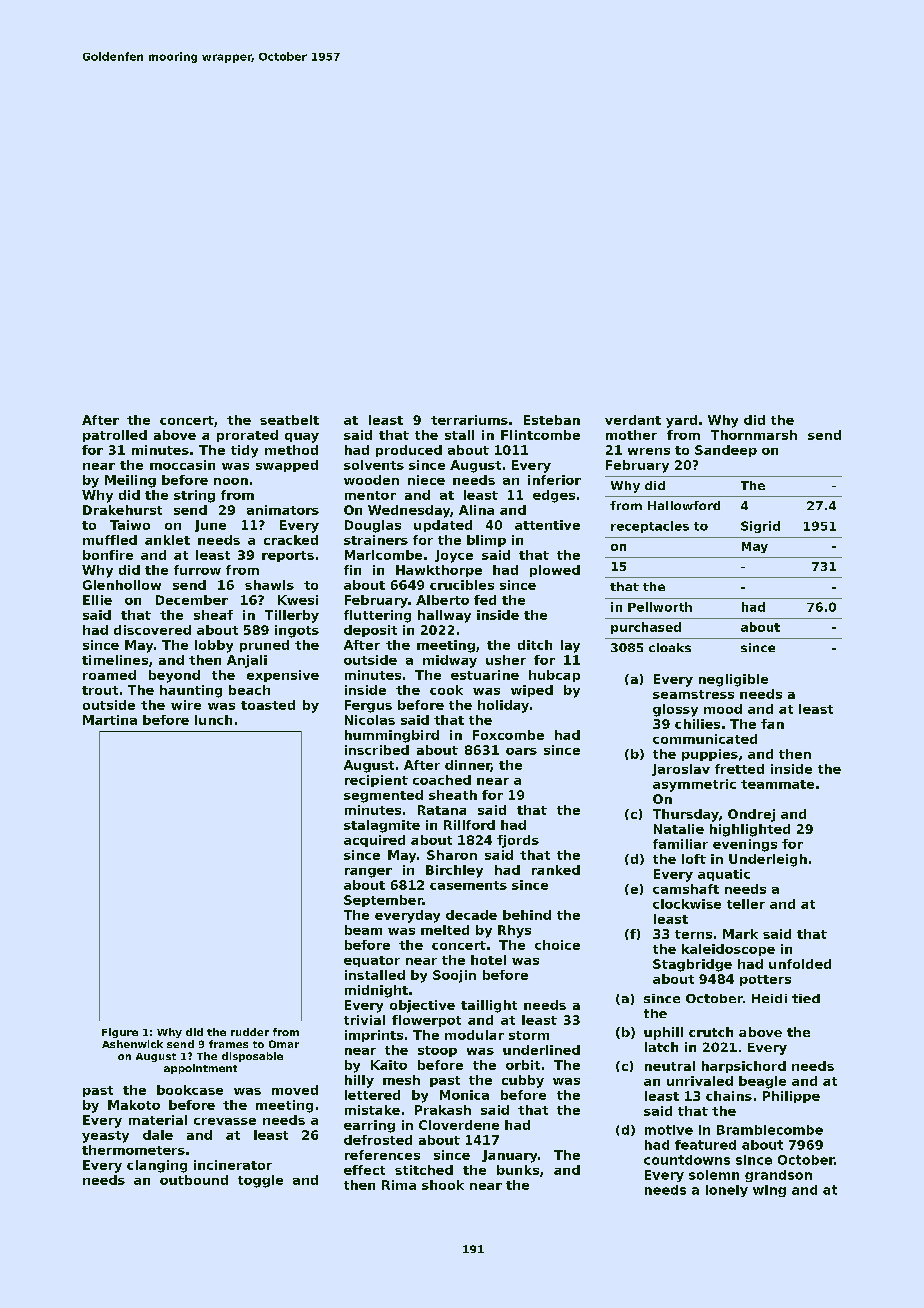 Image resolution: width=924 pixels, height=1308 pixels. I want to click on hotel, so click(488, 960).
